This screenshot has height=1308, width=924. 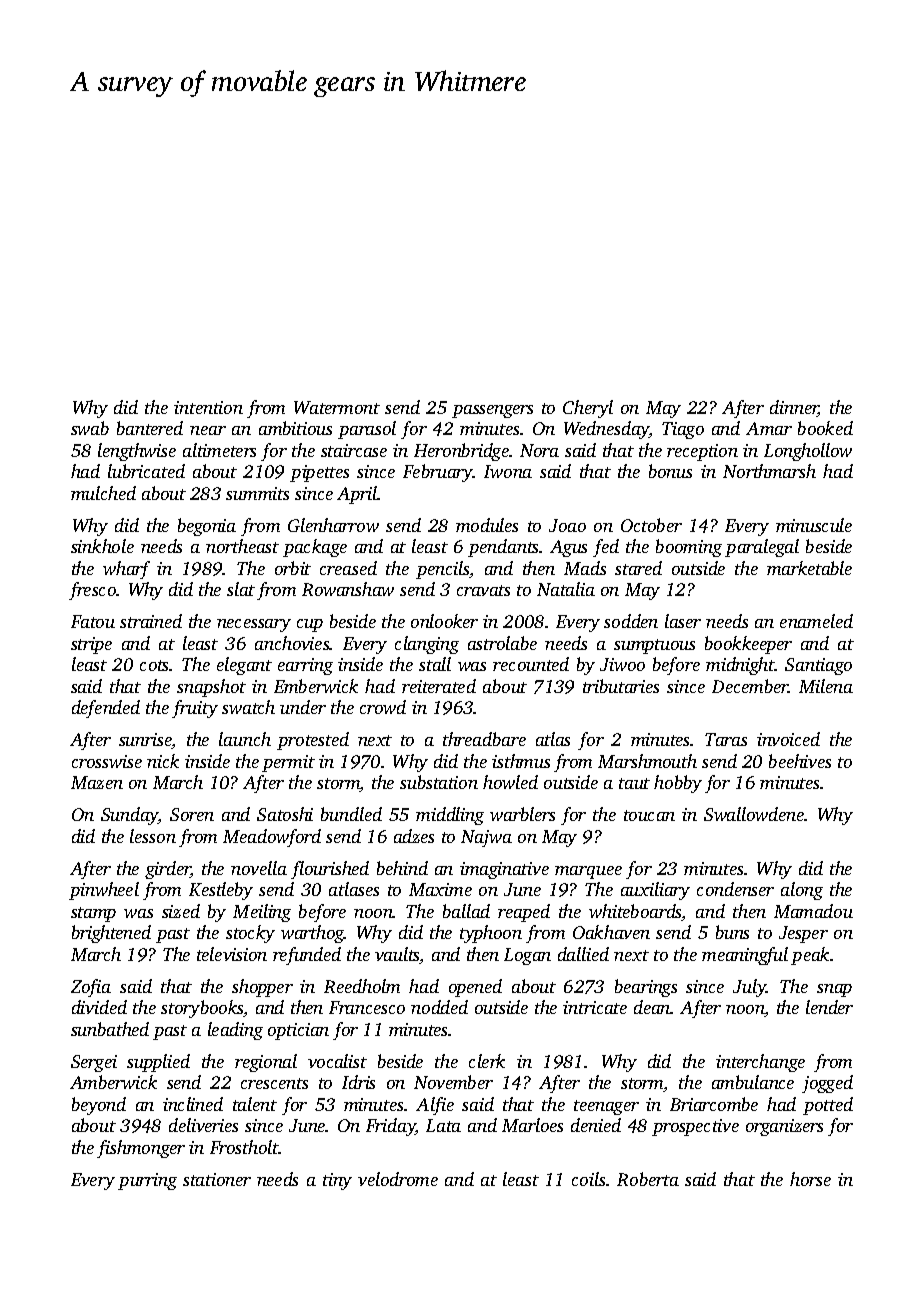 What do you see at coordinates (466, 911) in the screenshot?
I see `ballad` at bounding box center [466, 911].
